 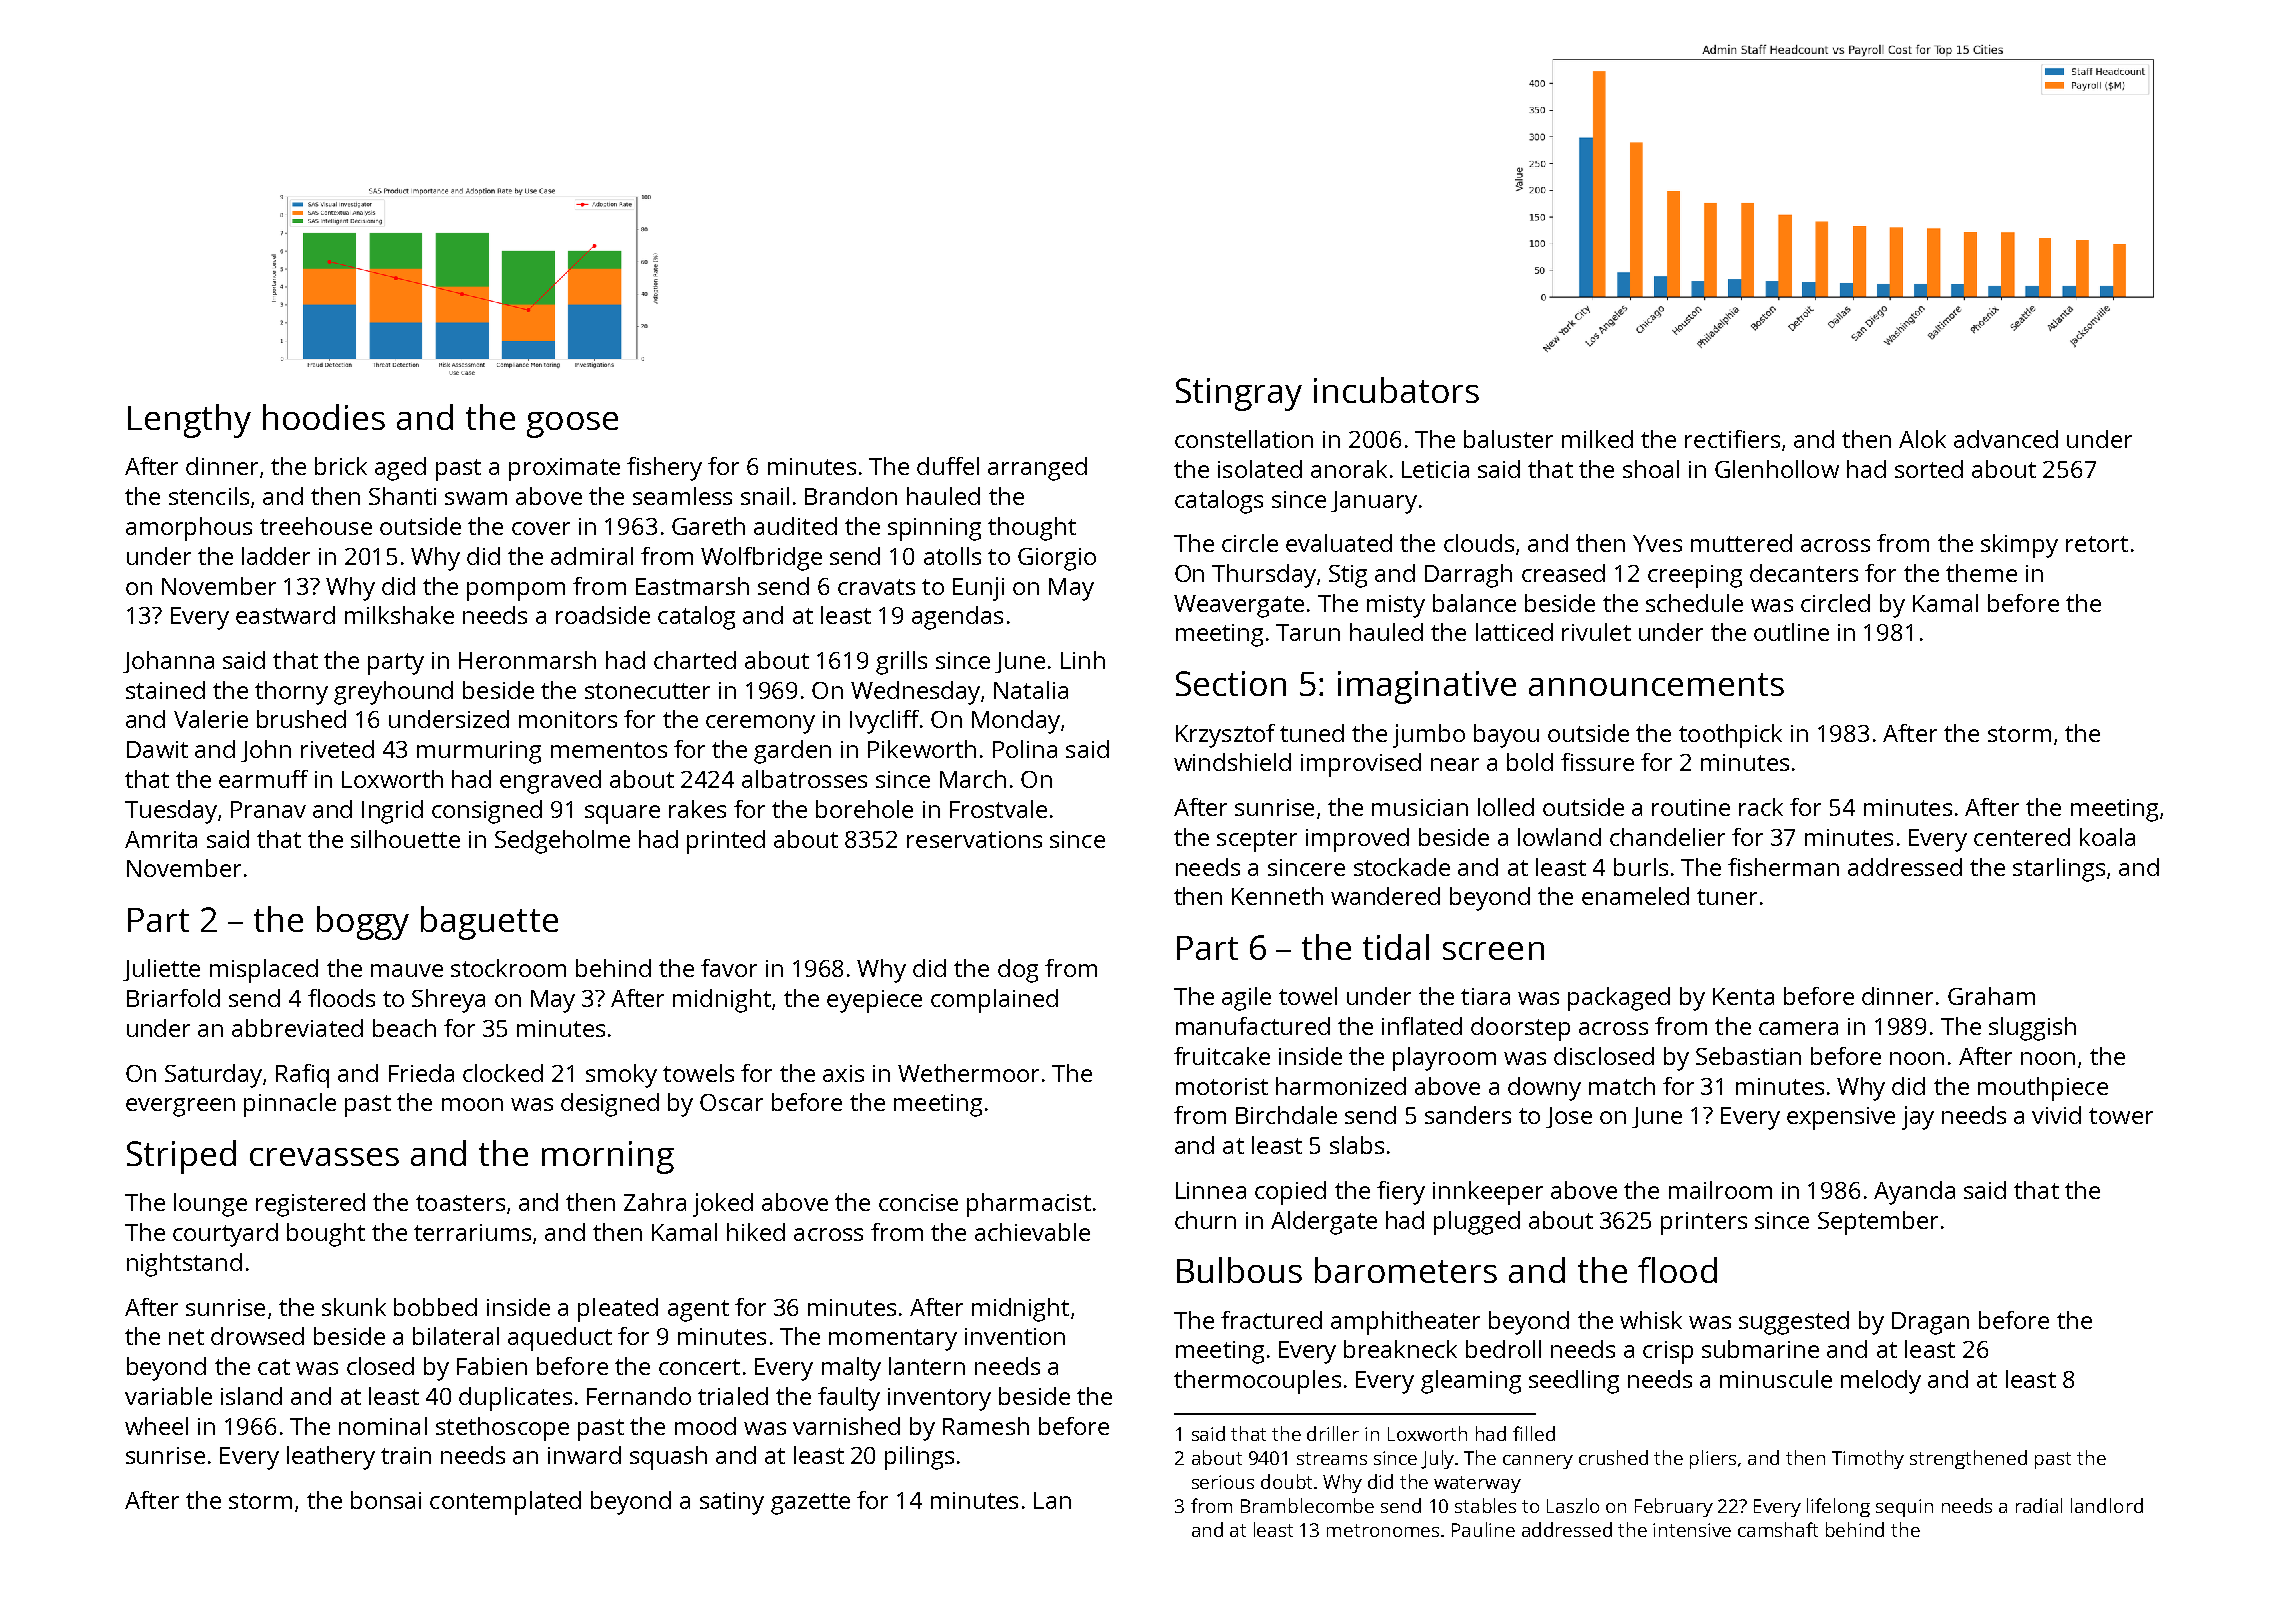 What do you see at coordinates (1029, 1205) in the page?
I see `pharmacist` at bounding box center [1029, 1205].
